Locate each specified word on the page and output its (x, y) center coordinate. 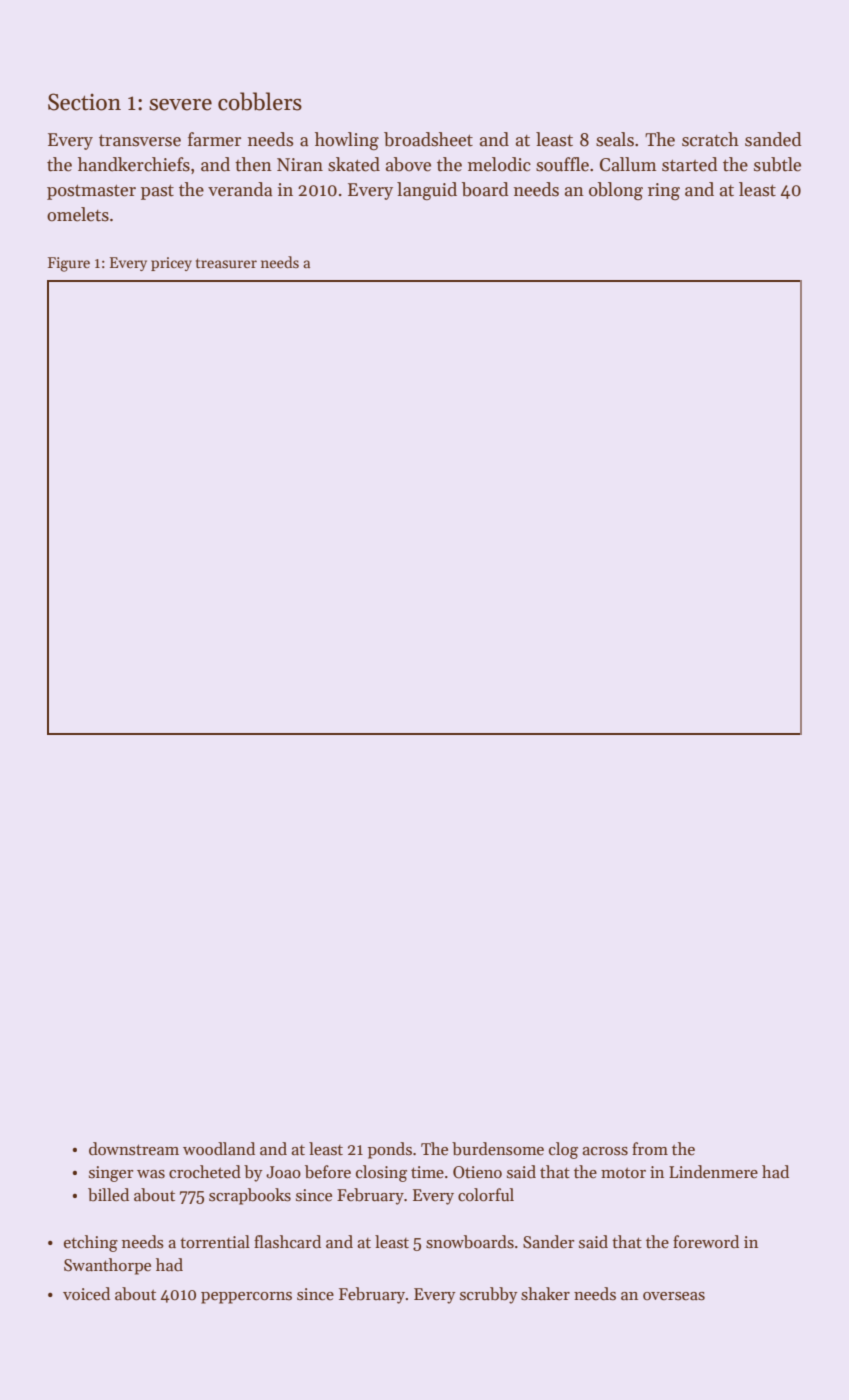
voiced (86, 1294)
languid (427, 191)
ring (664, 191)
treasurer (226, 263)
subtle (777, 164)
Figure (69, 264)
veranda (240, 189)
